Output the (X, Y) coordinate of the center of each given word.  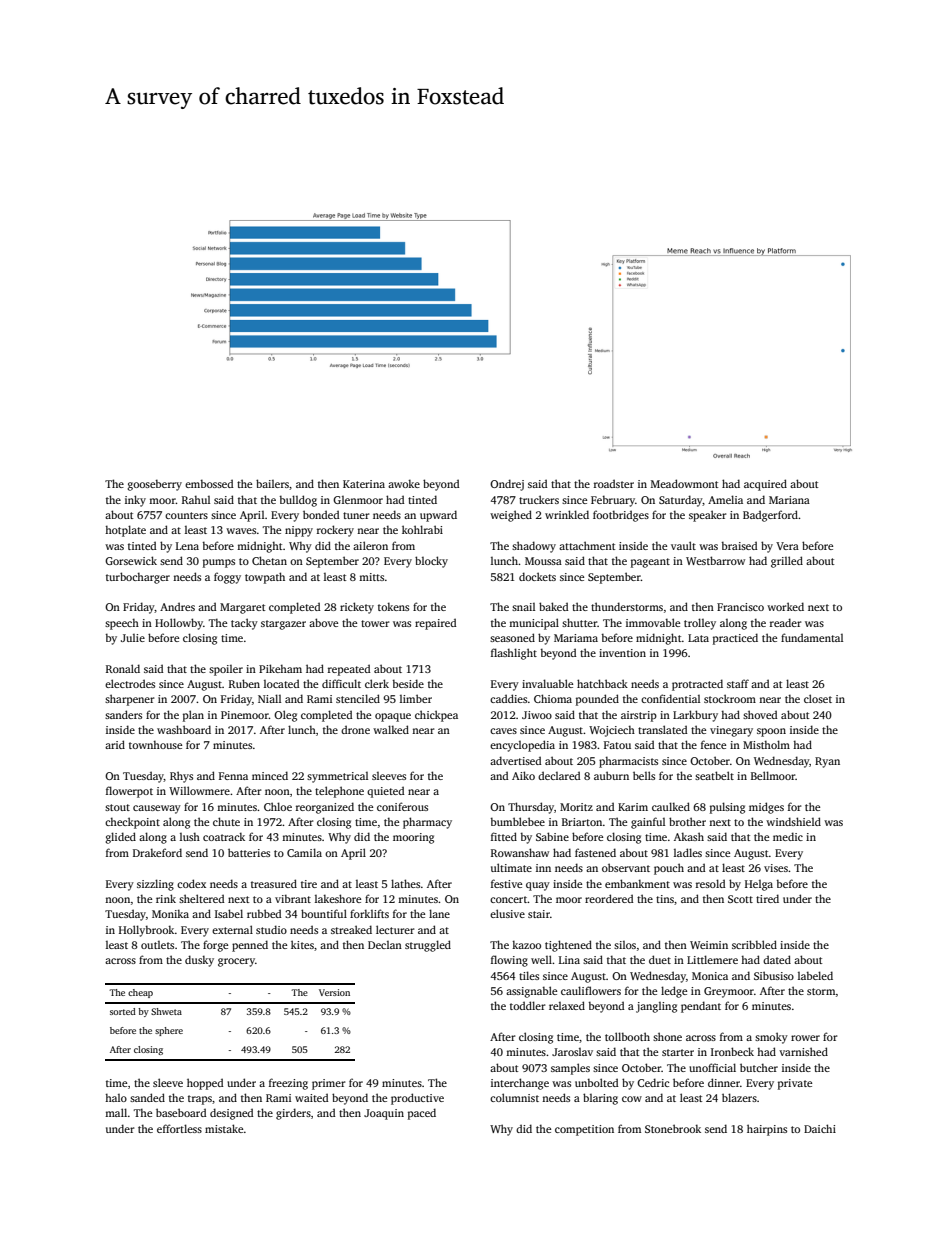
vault (683, 545)
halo (116, 1097)
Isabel (229, 913)
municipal (534, 624)
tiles (529, 975)
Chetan (269, 560)
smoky (771, 1038)
